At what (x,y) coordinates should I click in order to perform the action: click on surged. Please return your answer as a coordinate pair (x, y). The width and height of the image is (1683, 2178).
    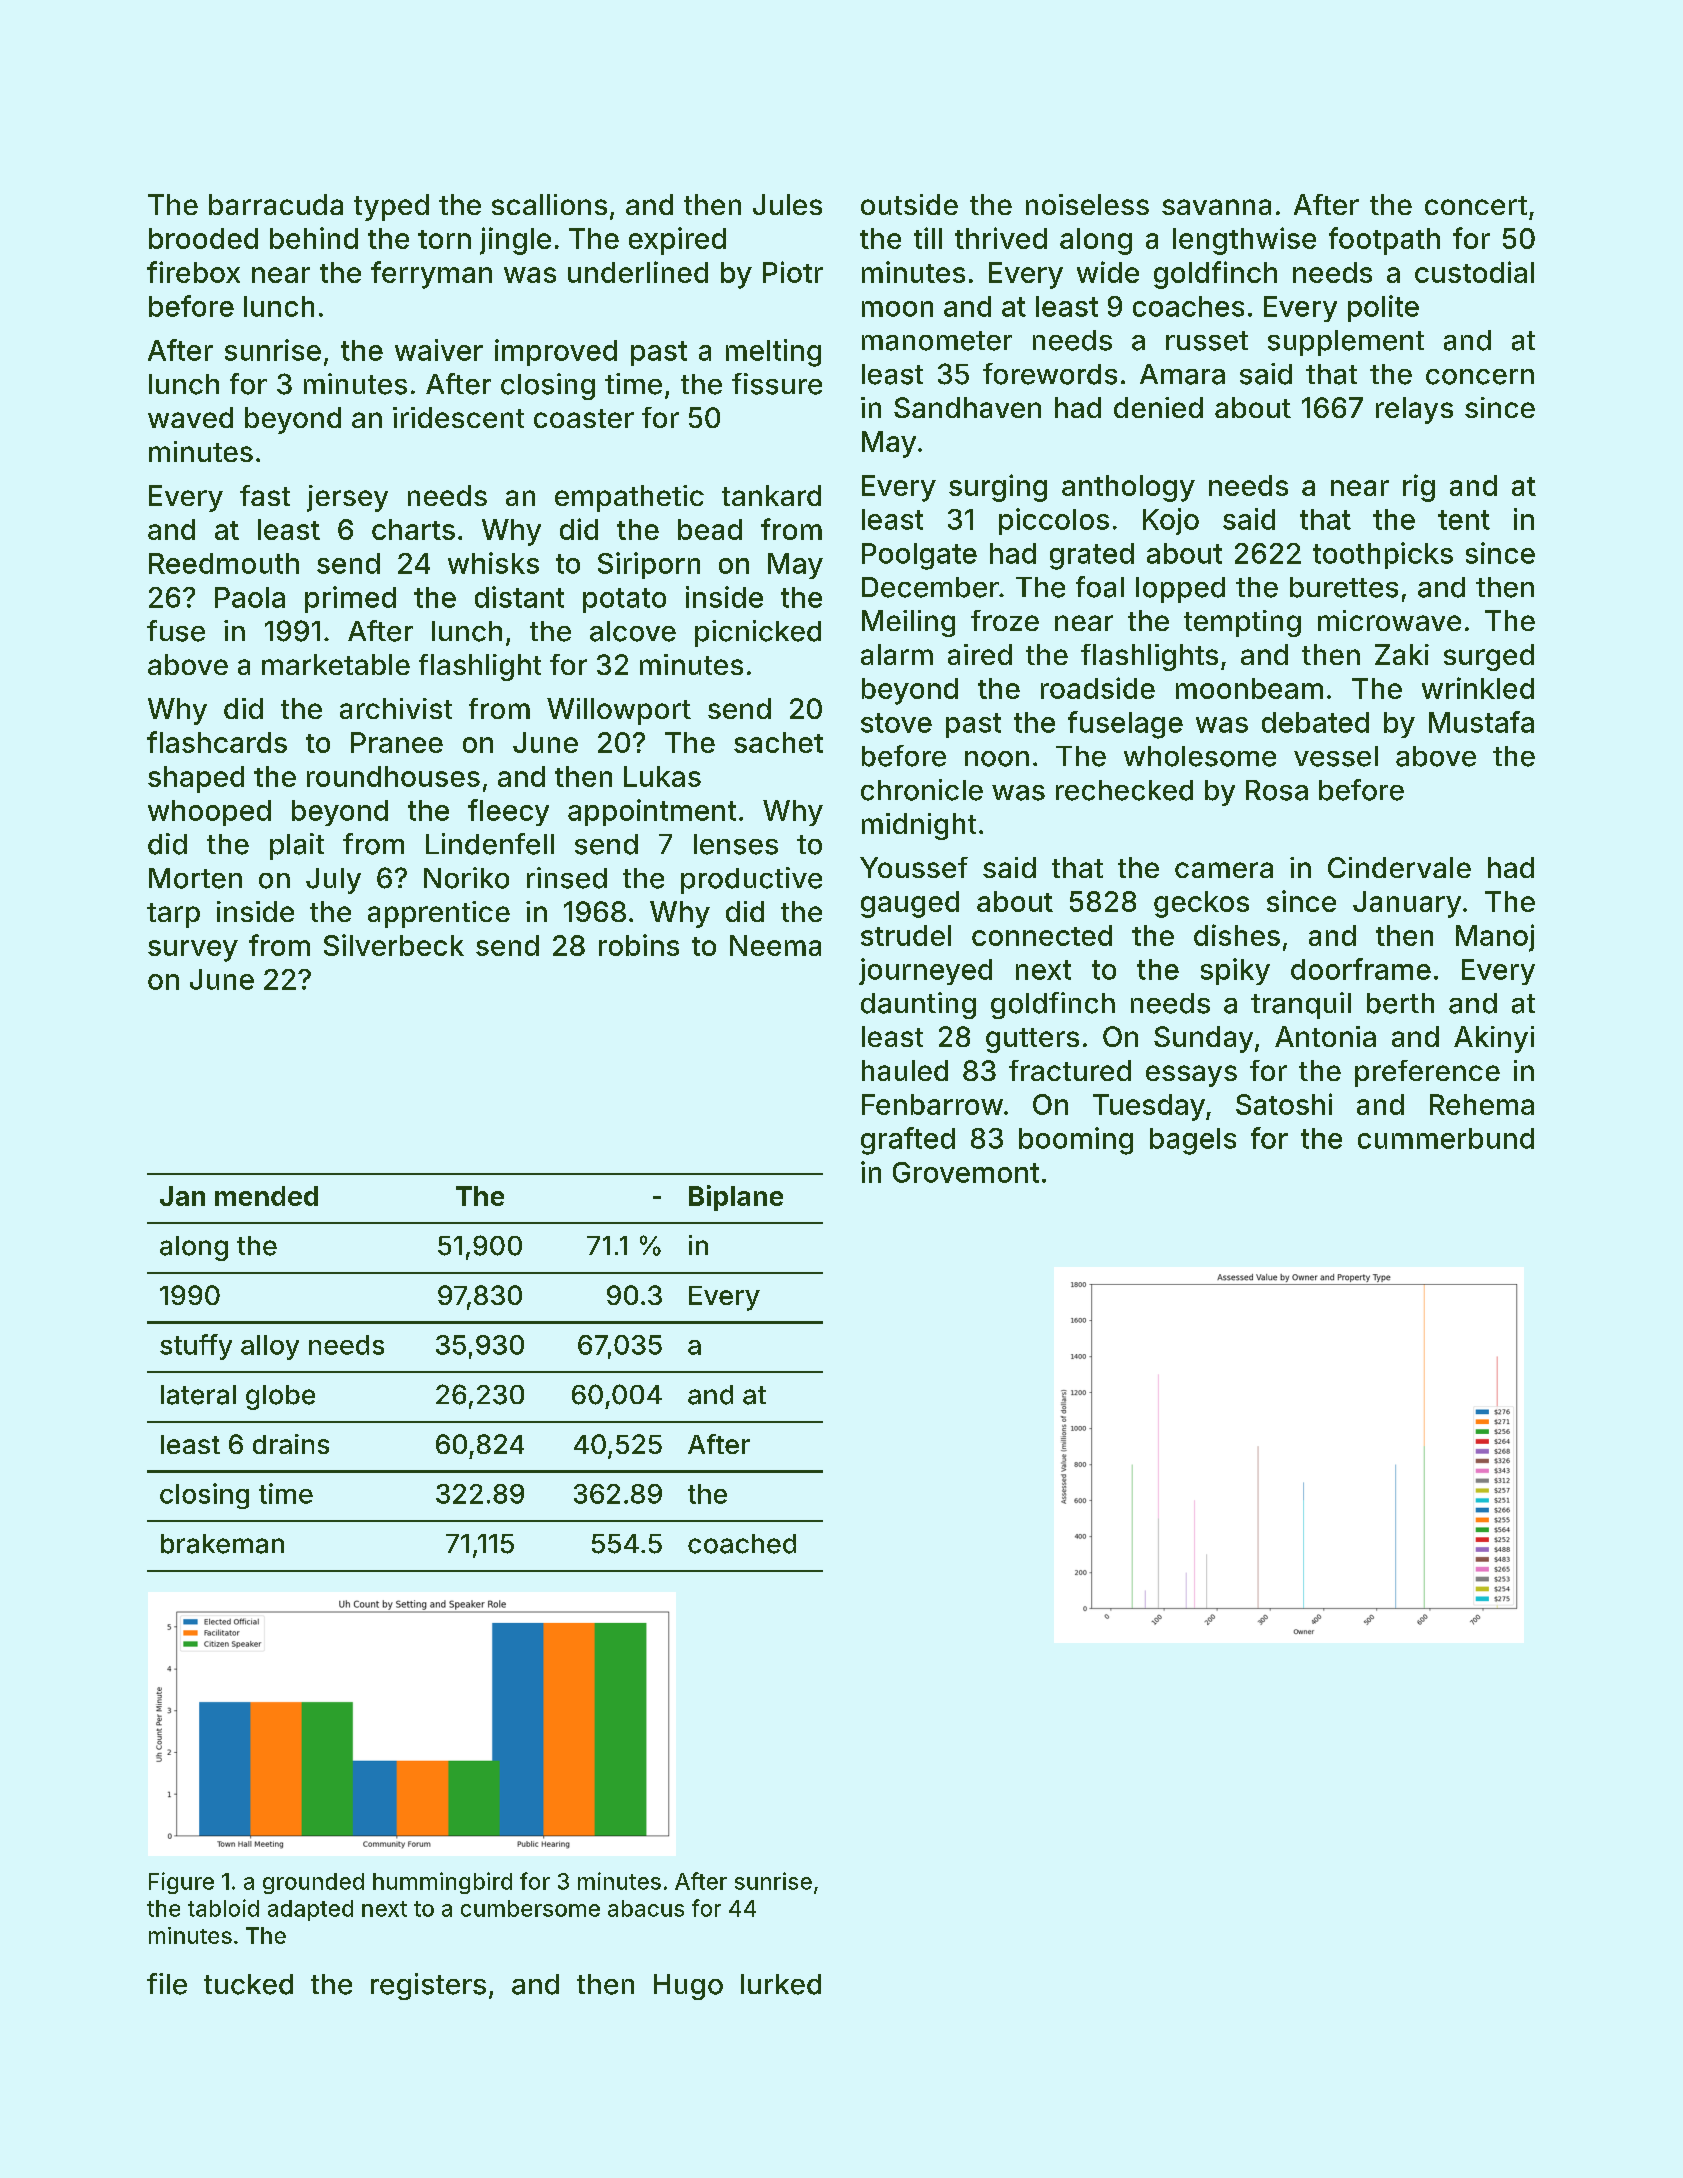
    Looking at the image, I should click on (1489, 657).
